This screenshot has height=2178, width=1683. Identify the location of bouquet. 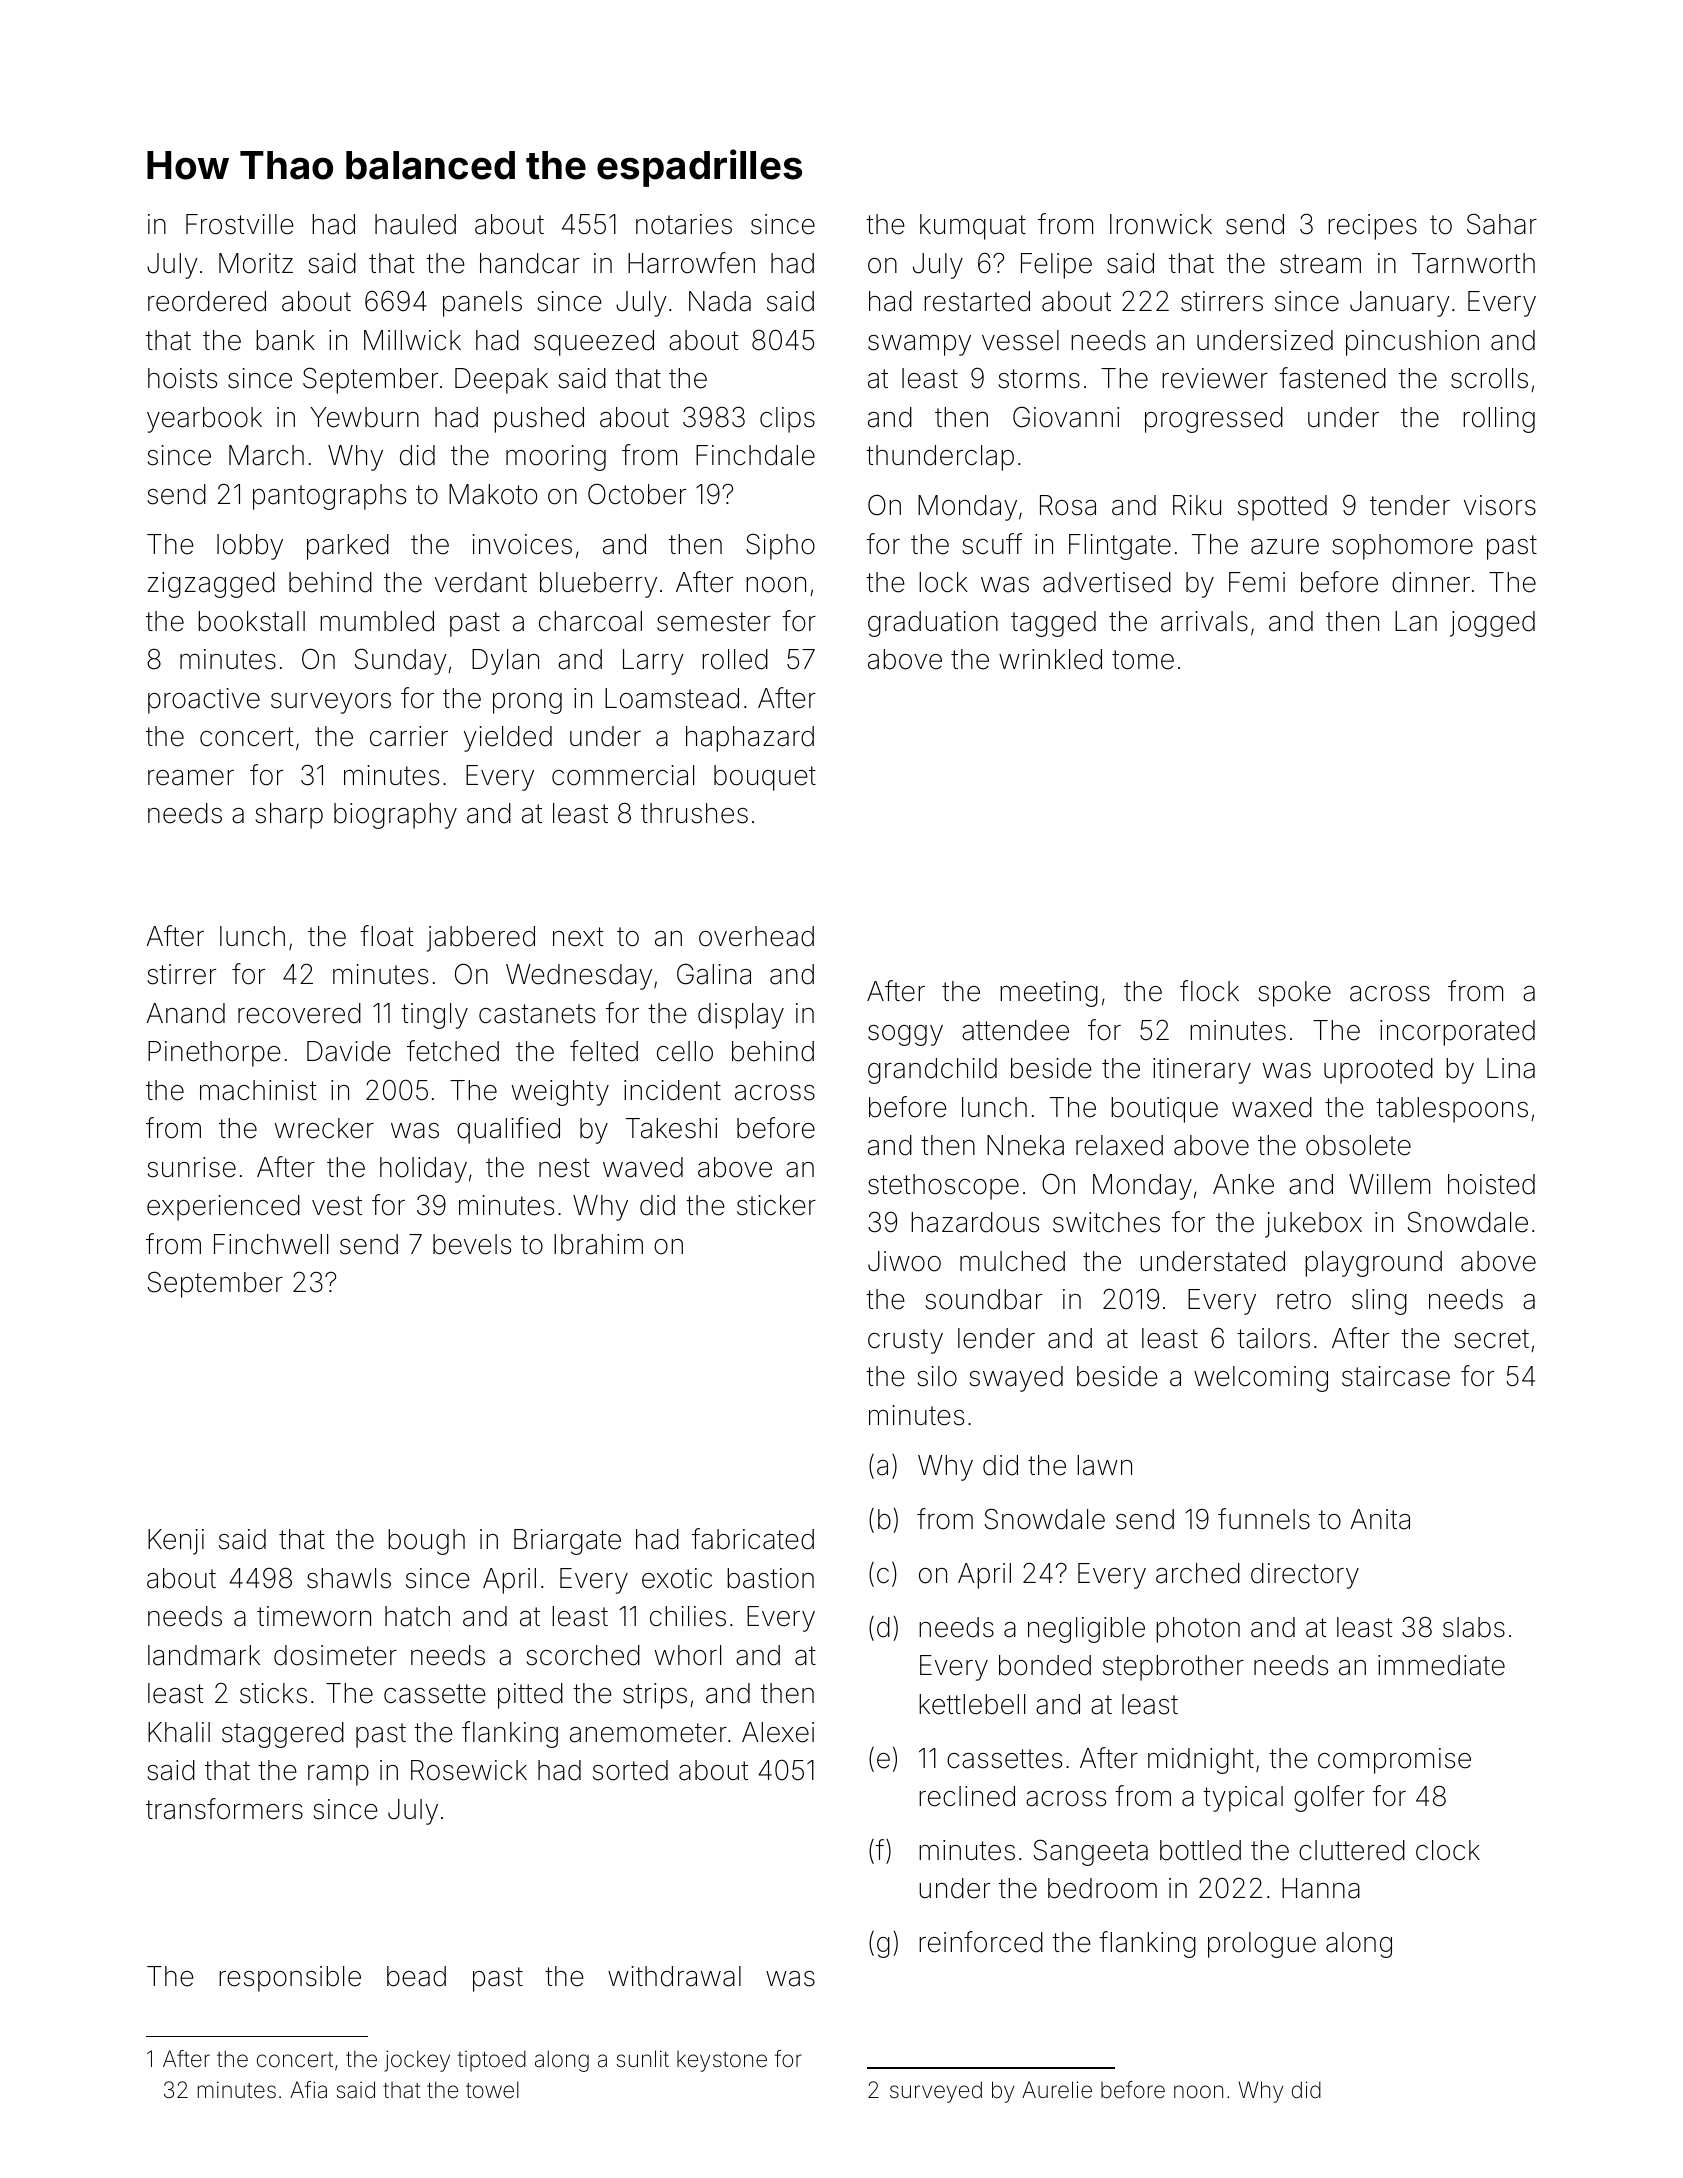
(765, 778).
